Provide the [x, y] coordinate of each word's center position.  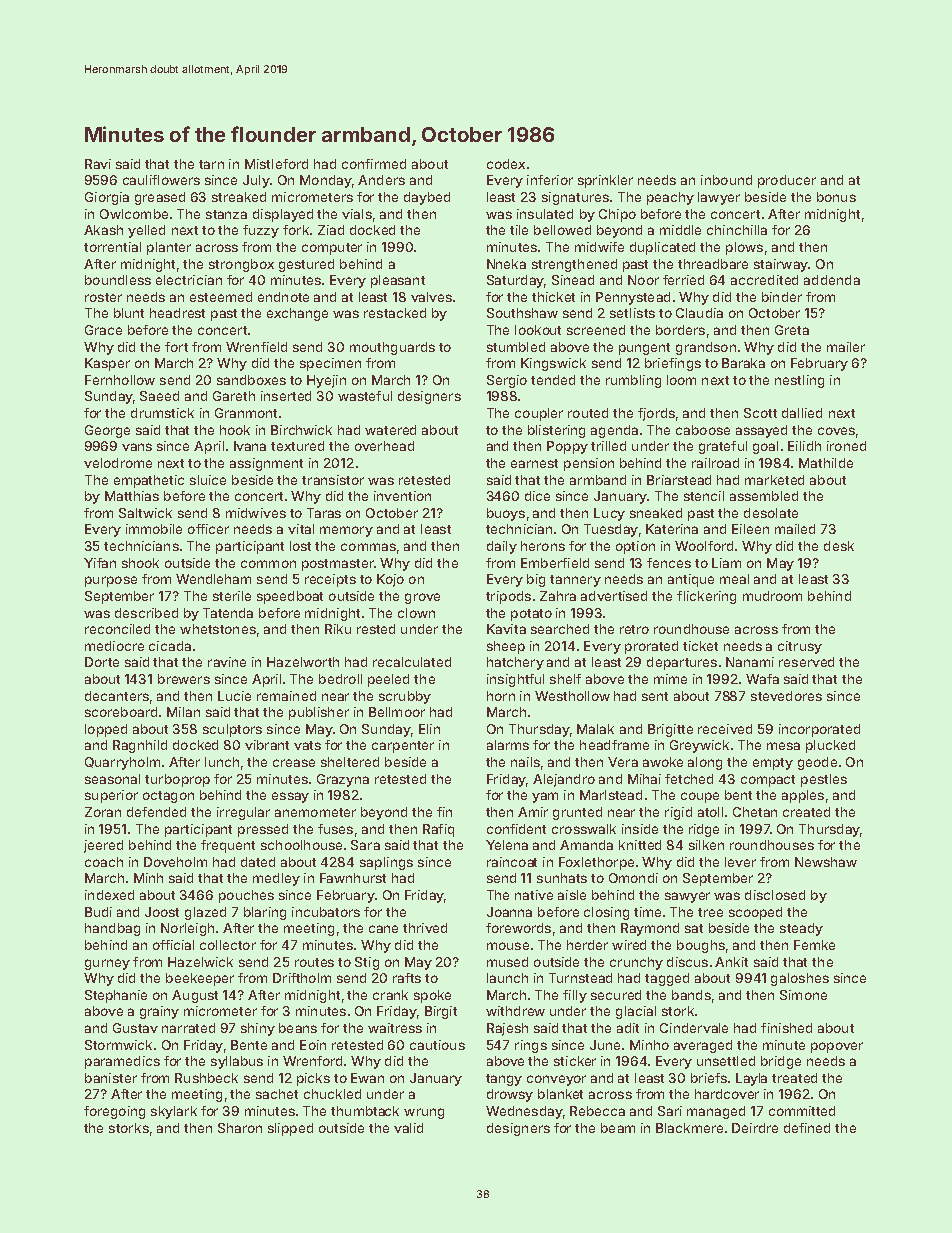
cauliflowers [161, 180]
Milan [183, 712]
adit [628, 1028]
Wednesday [524, 1112]
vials [357, 214]
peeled [388, 680]
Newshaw [826, 862]
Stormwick [118, 1045]
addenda [832, 280]
